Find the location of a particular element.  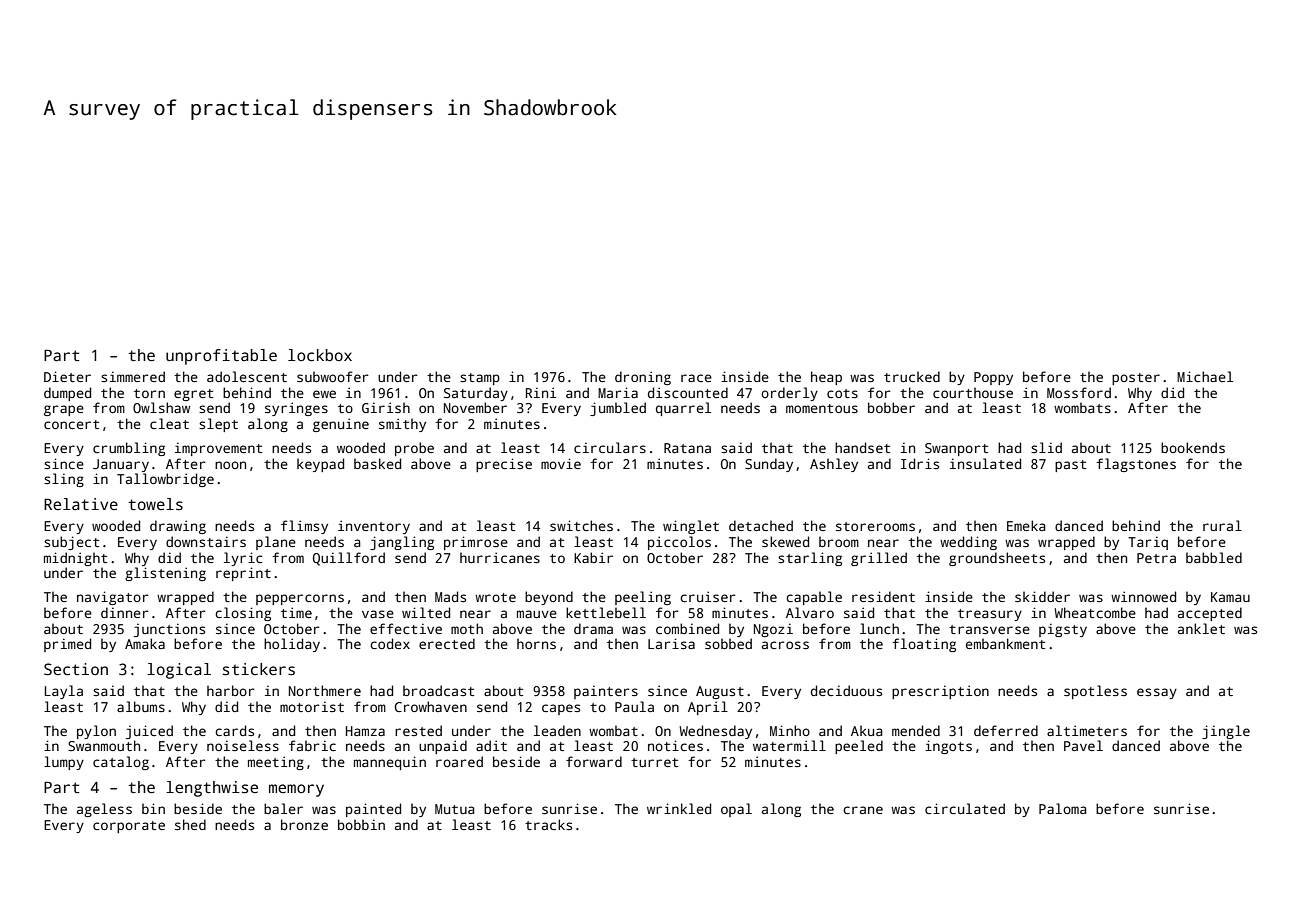

slid is located at coordinates (1046, 447).
